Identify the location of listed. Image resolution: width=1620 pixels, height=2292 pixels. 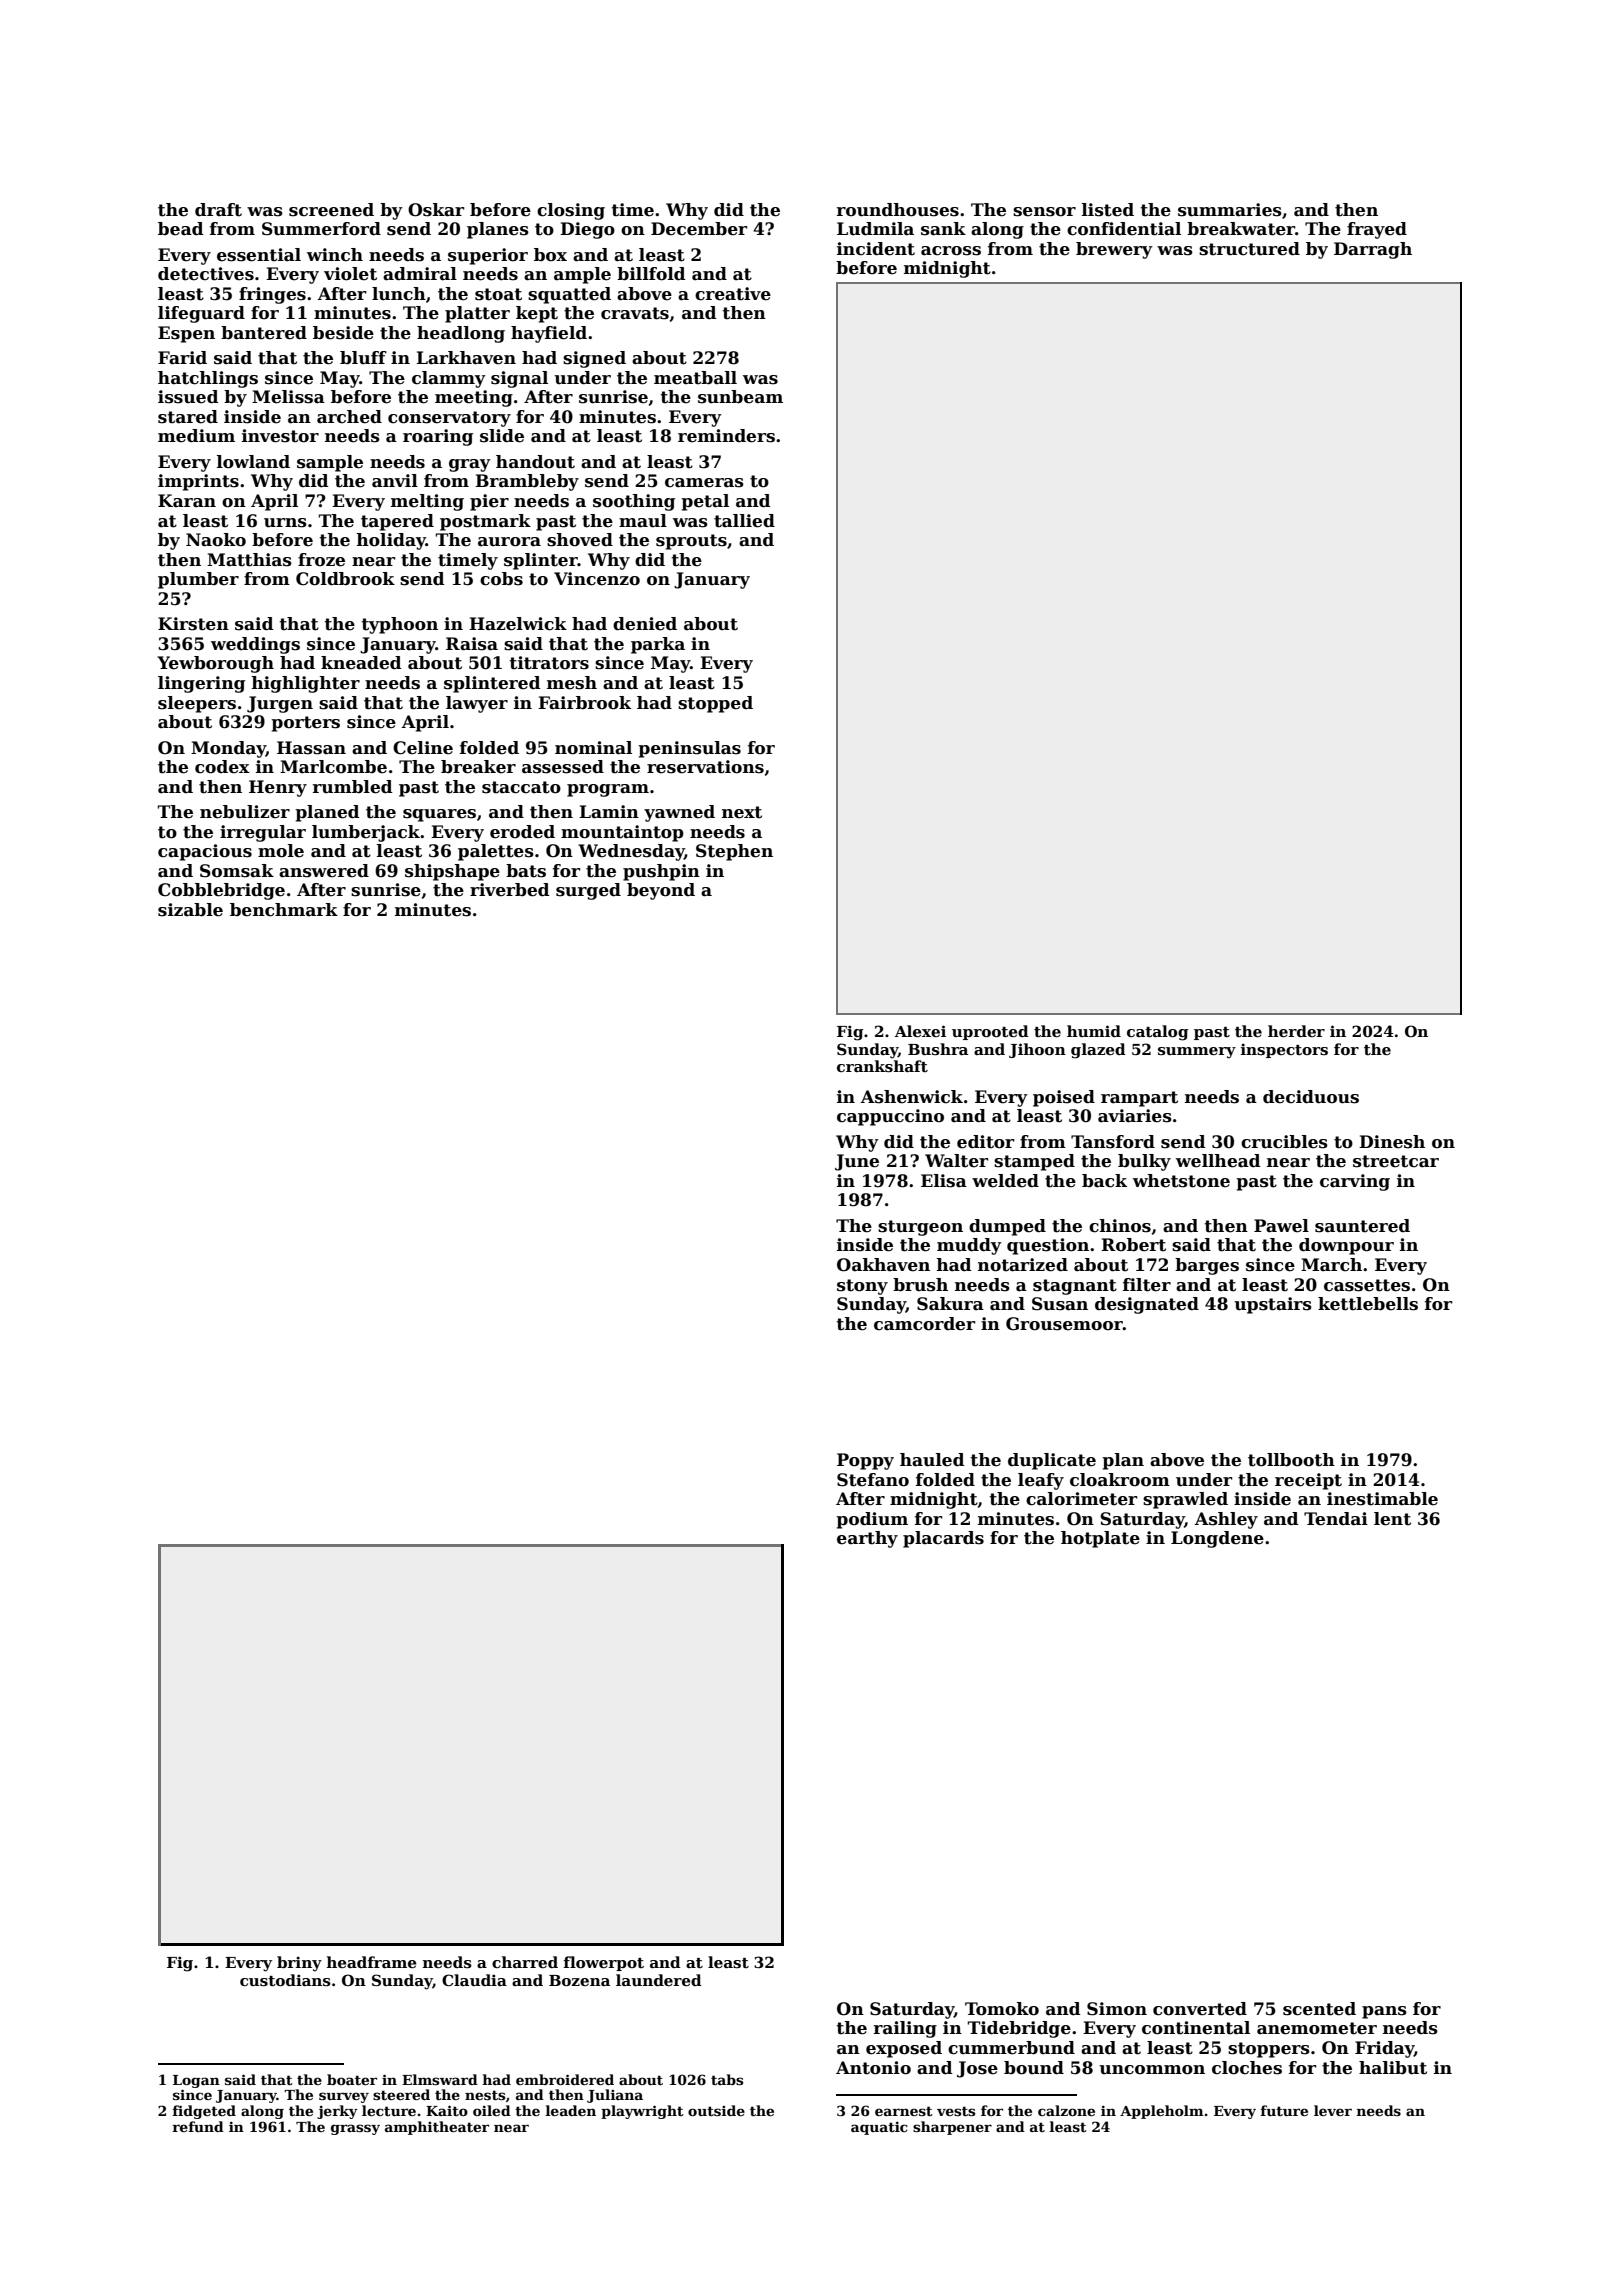
(1108, 210).
